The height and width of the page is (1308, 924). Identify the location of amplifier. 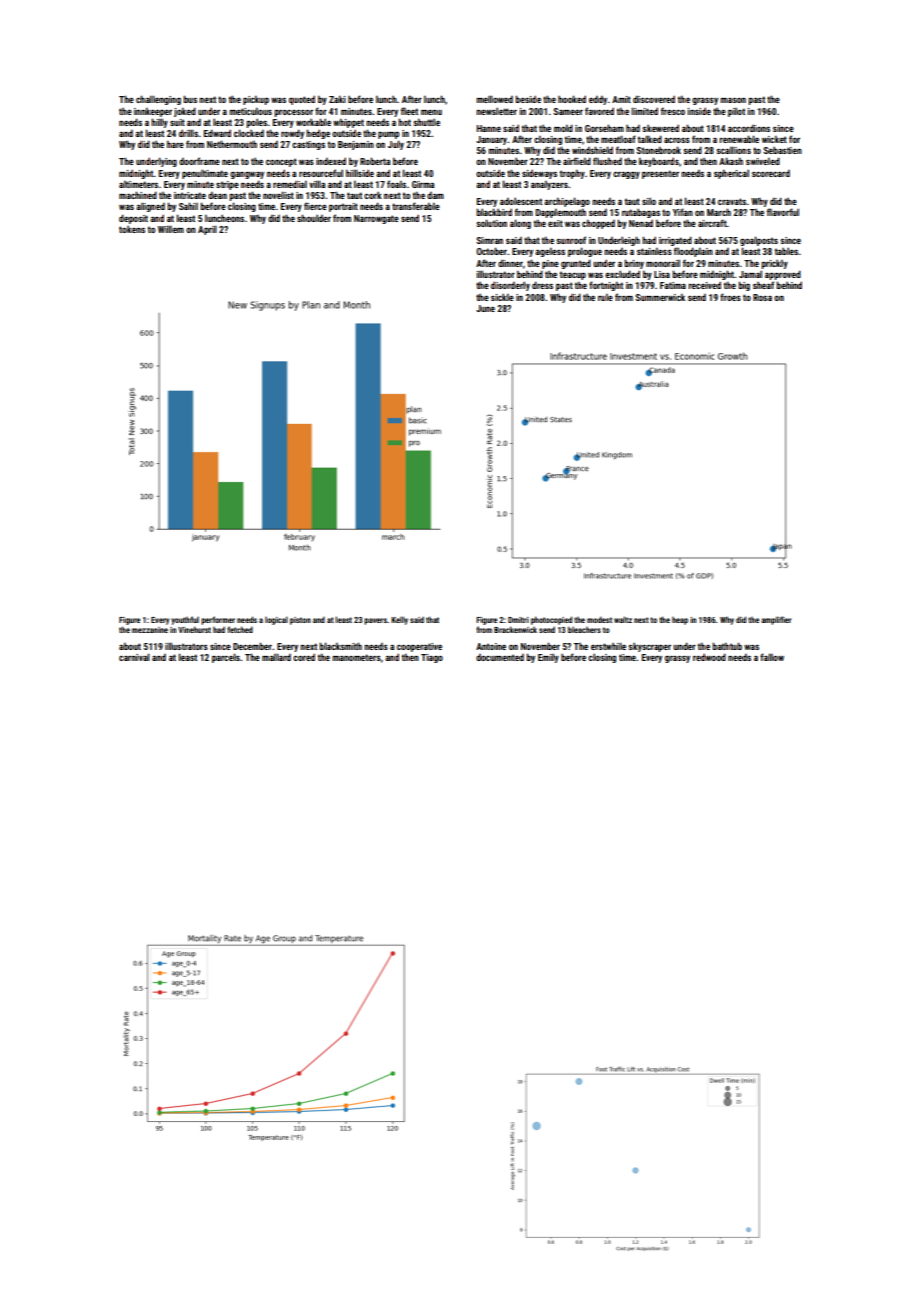
(776, 620).
